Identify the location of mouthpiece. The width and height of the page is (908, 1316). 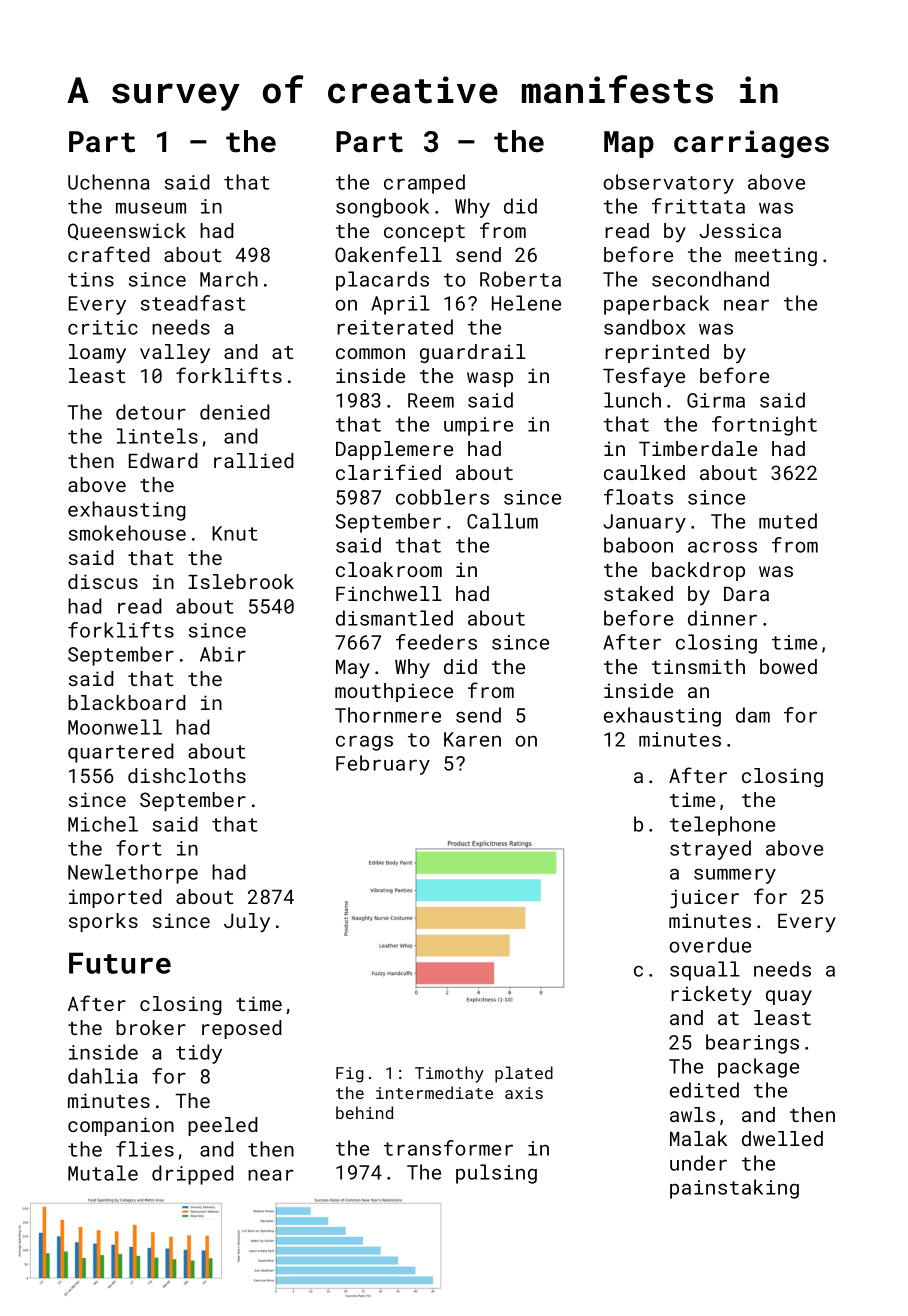
(394, 692).
